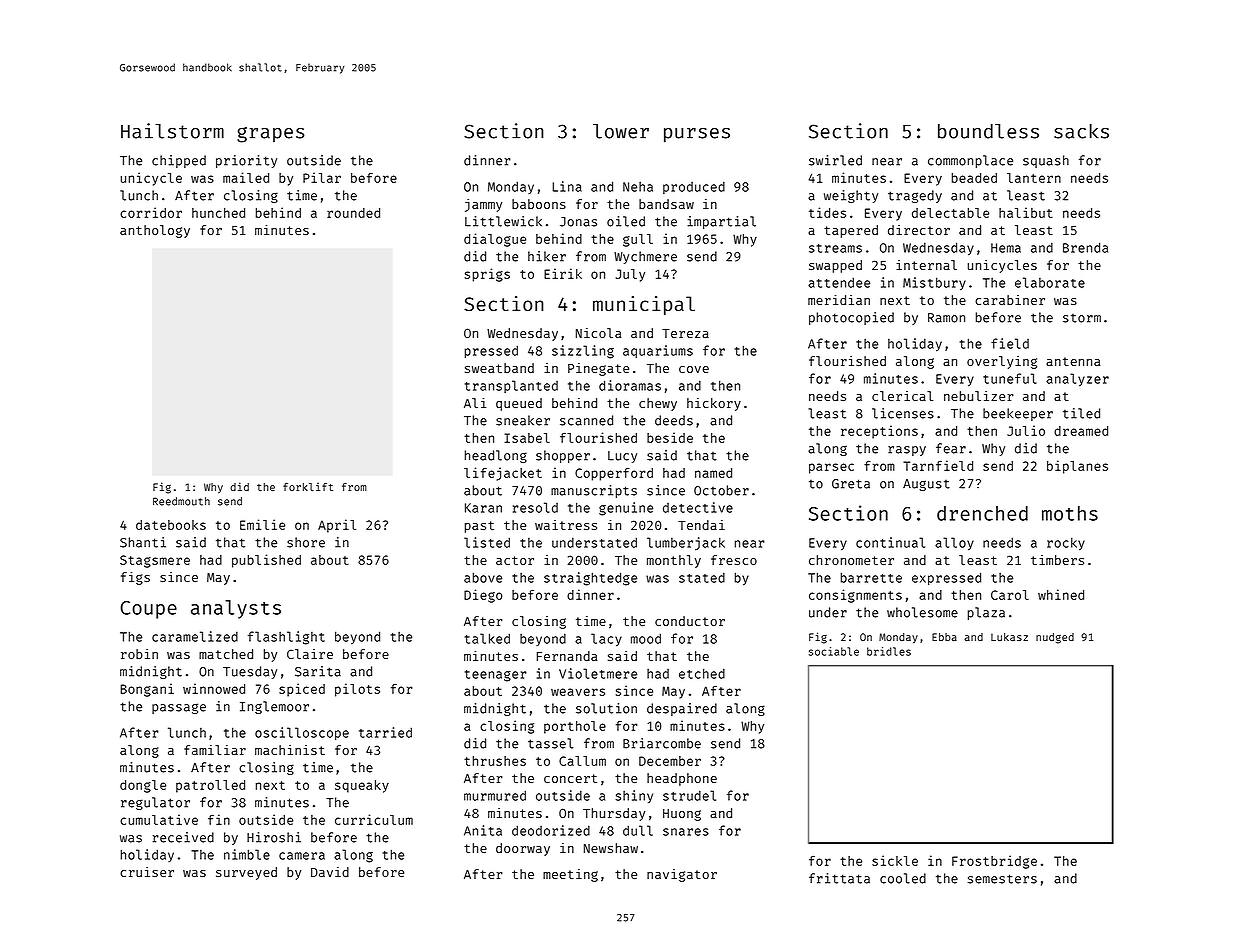 Image resolution: width=1233 pixels, height=952 pixels. What do you see at coordinates (219, 819) in the screenshot?
I see `fin` at bounding box center [219, 819].
